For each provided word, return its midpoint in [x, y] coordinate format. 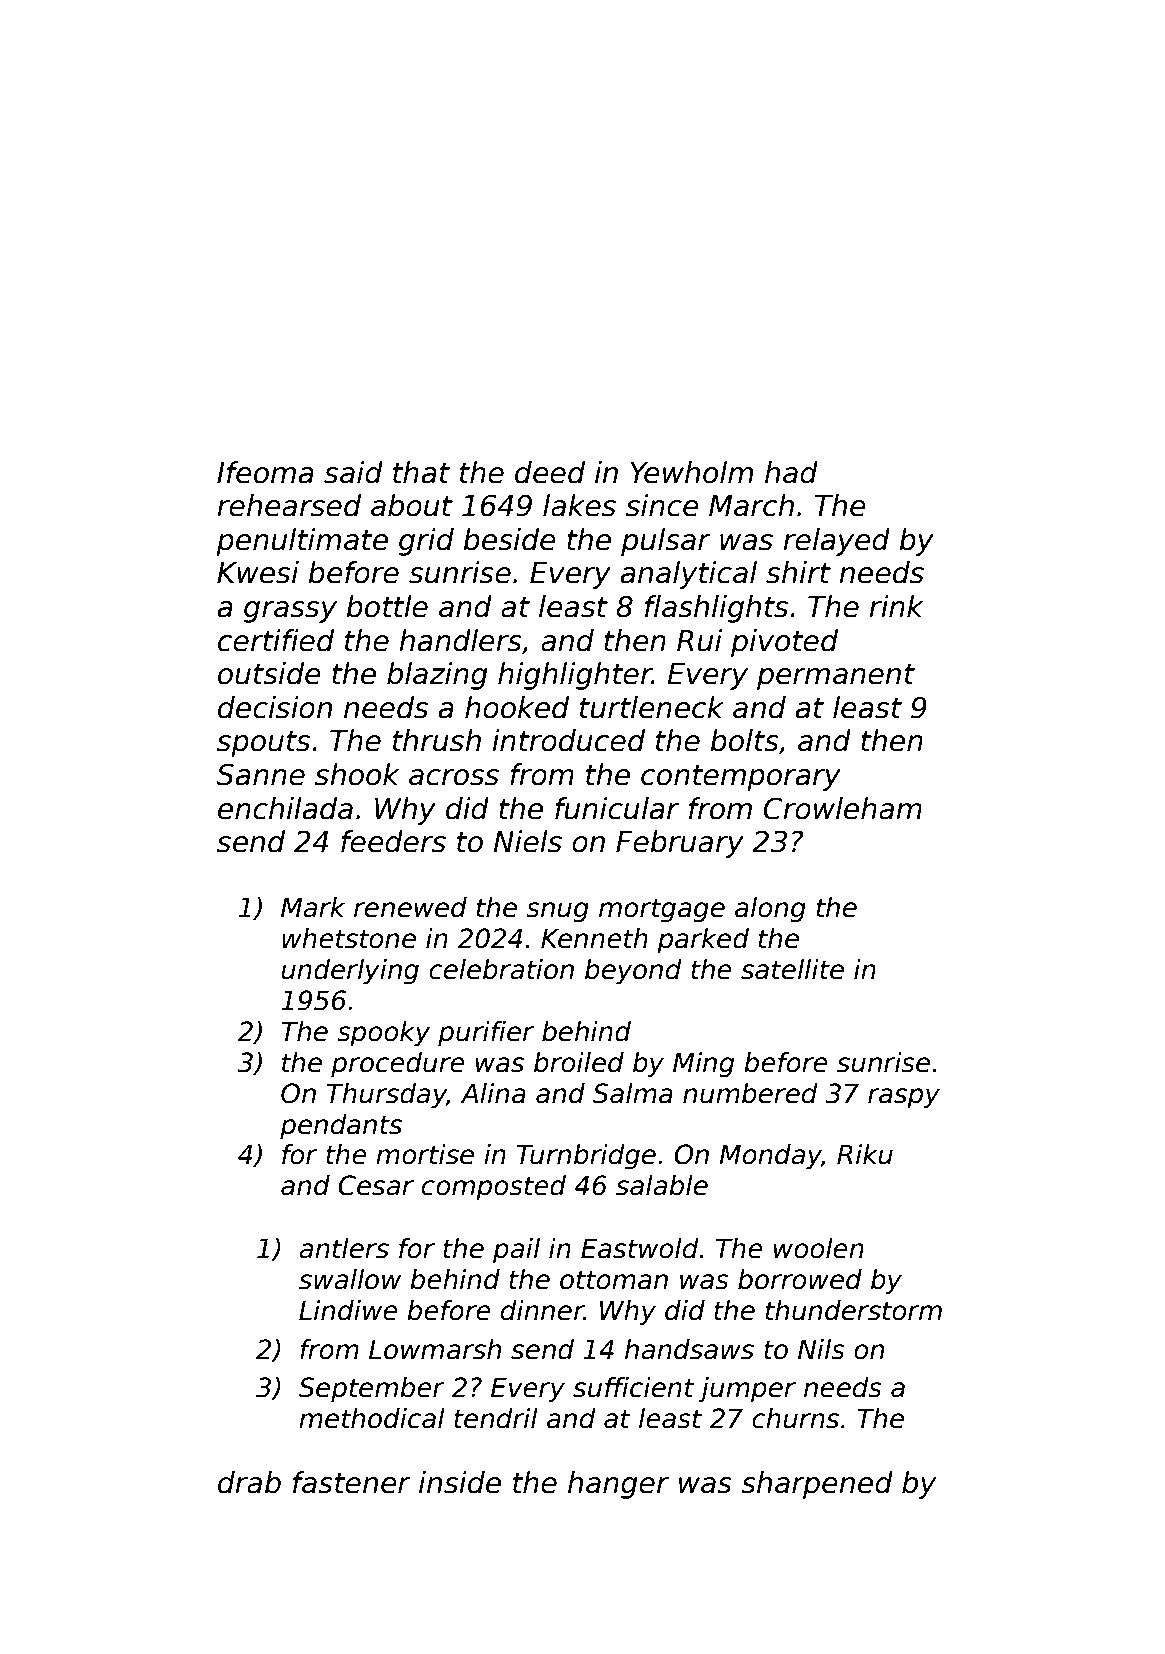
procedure [398, 1065]
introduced [568, 740]
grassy [290, 612]
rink [896, 606]
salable [662, 1185]
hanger [618, 1485]
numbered [750, 1093]
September [372, 1390]
